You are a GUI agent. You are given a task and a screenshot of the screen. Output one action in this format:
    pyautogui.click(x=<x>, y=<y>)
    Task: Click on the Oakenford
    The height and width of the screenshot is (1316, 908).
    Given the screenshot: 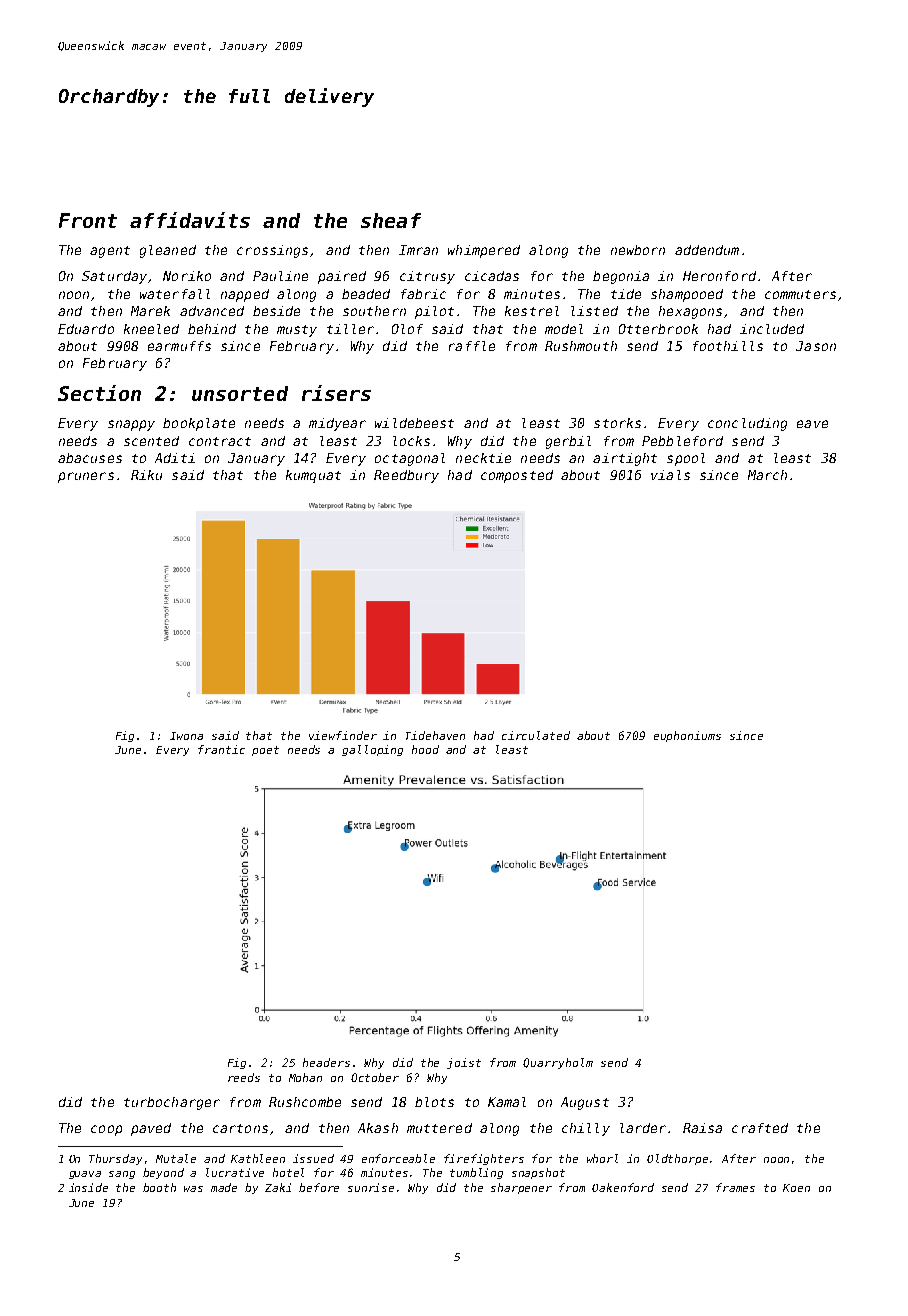 What is the action you would take?
    pyautogui.click(x=623, y=1187)
